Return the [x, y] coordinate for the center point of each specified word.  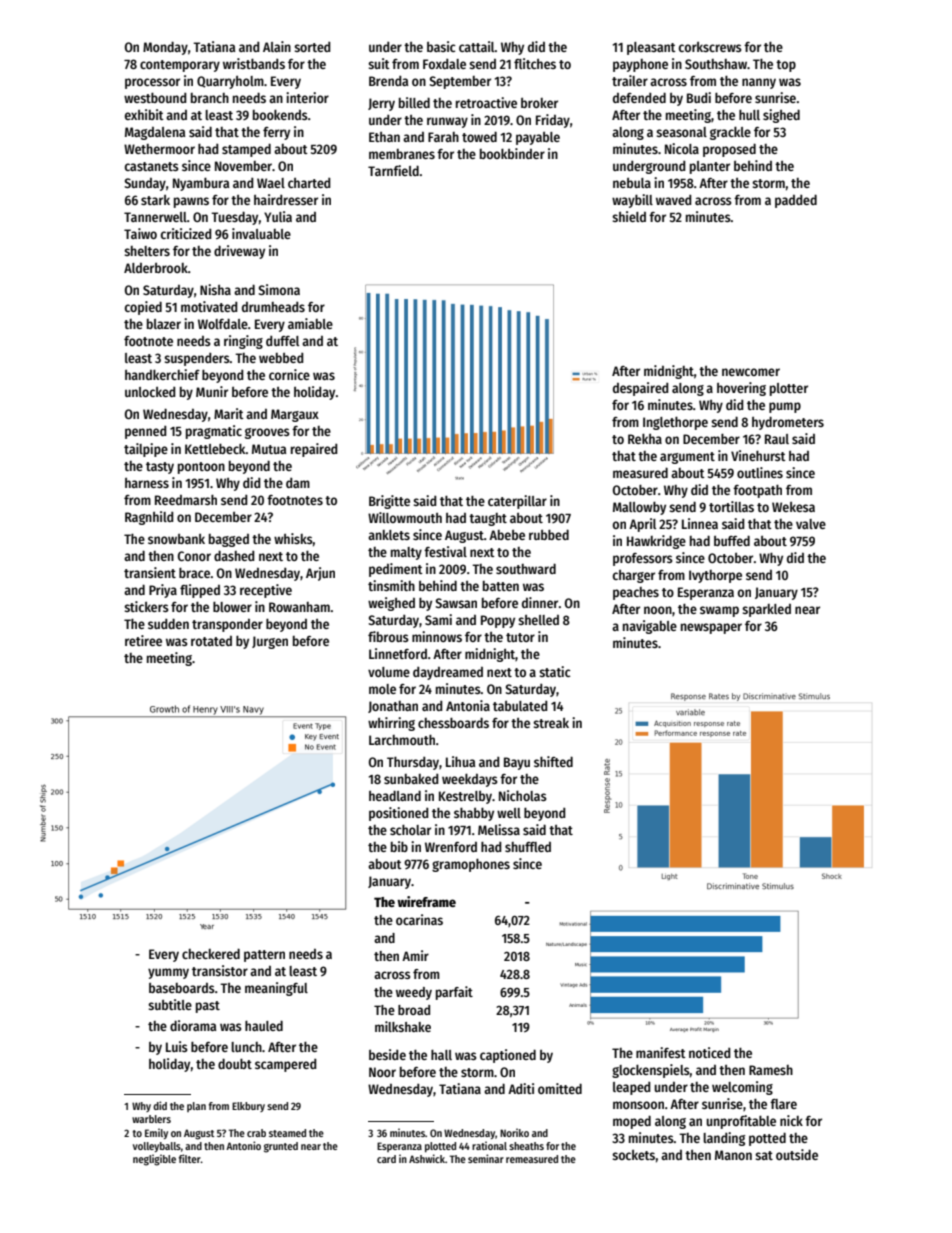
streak [551, 723]
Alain [277, 46]
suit [379, 63]
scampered [286, 1065]
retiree [143, 640]
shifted [553, 761]
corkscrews [710, 47]
